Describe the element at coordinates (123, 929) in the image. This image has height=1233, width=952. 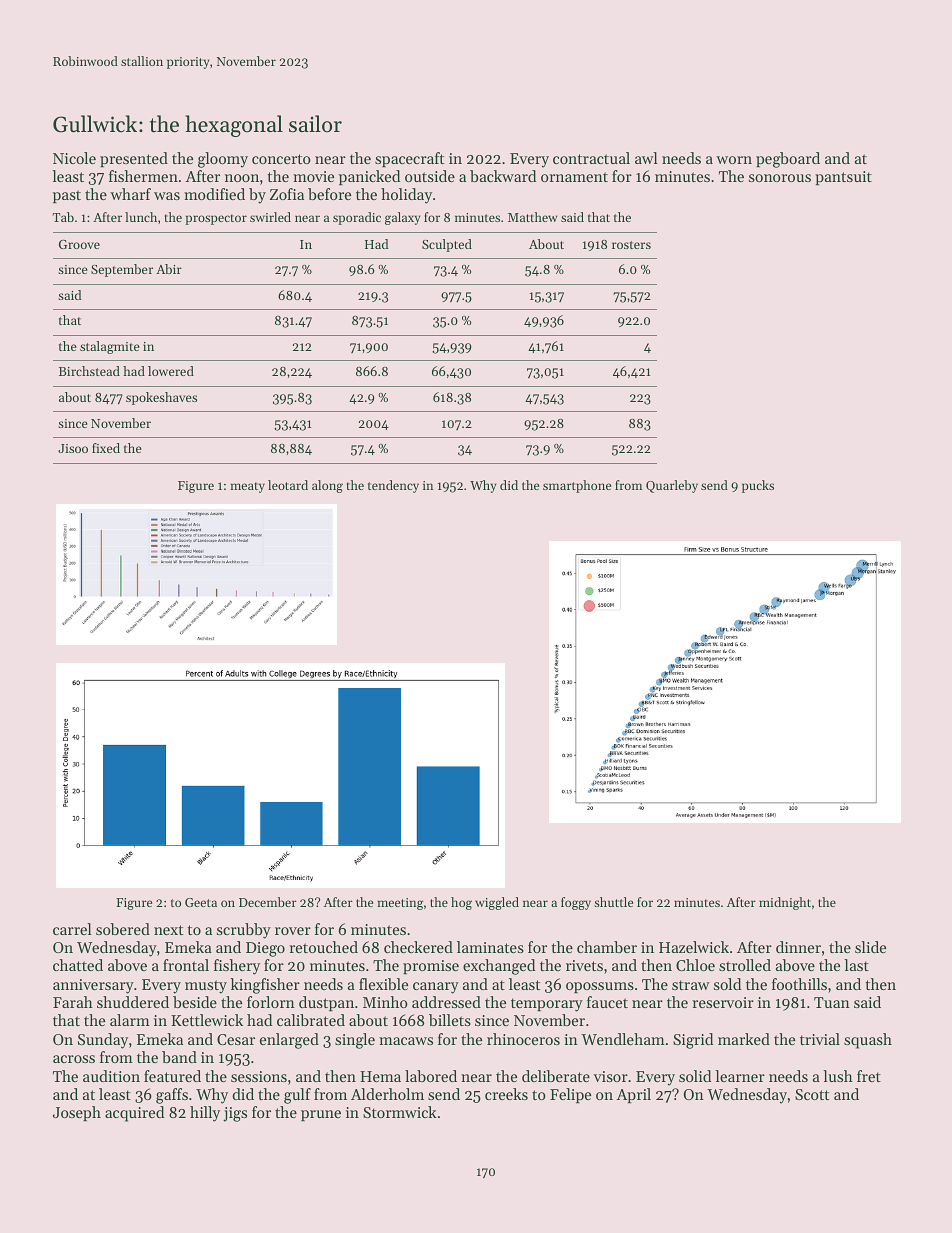
I see `sobered` at that location.
